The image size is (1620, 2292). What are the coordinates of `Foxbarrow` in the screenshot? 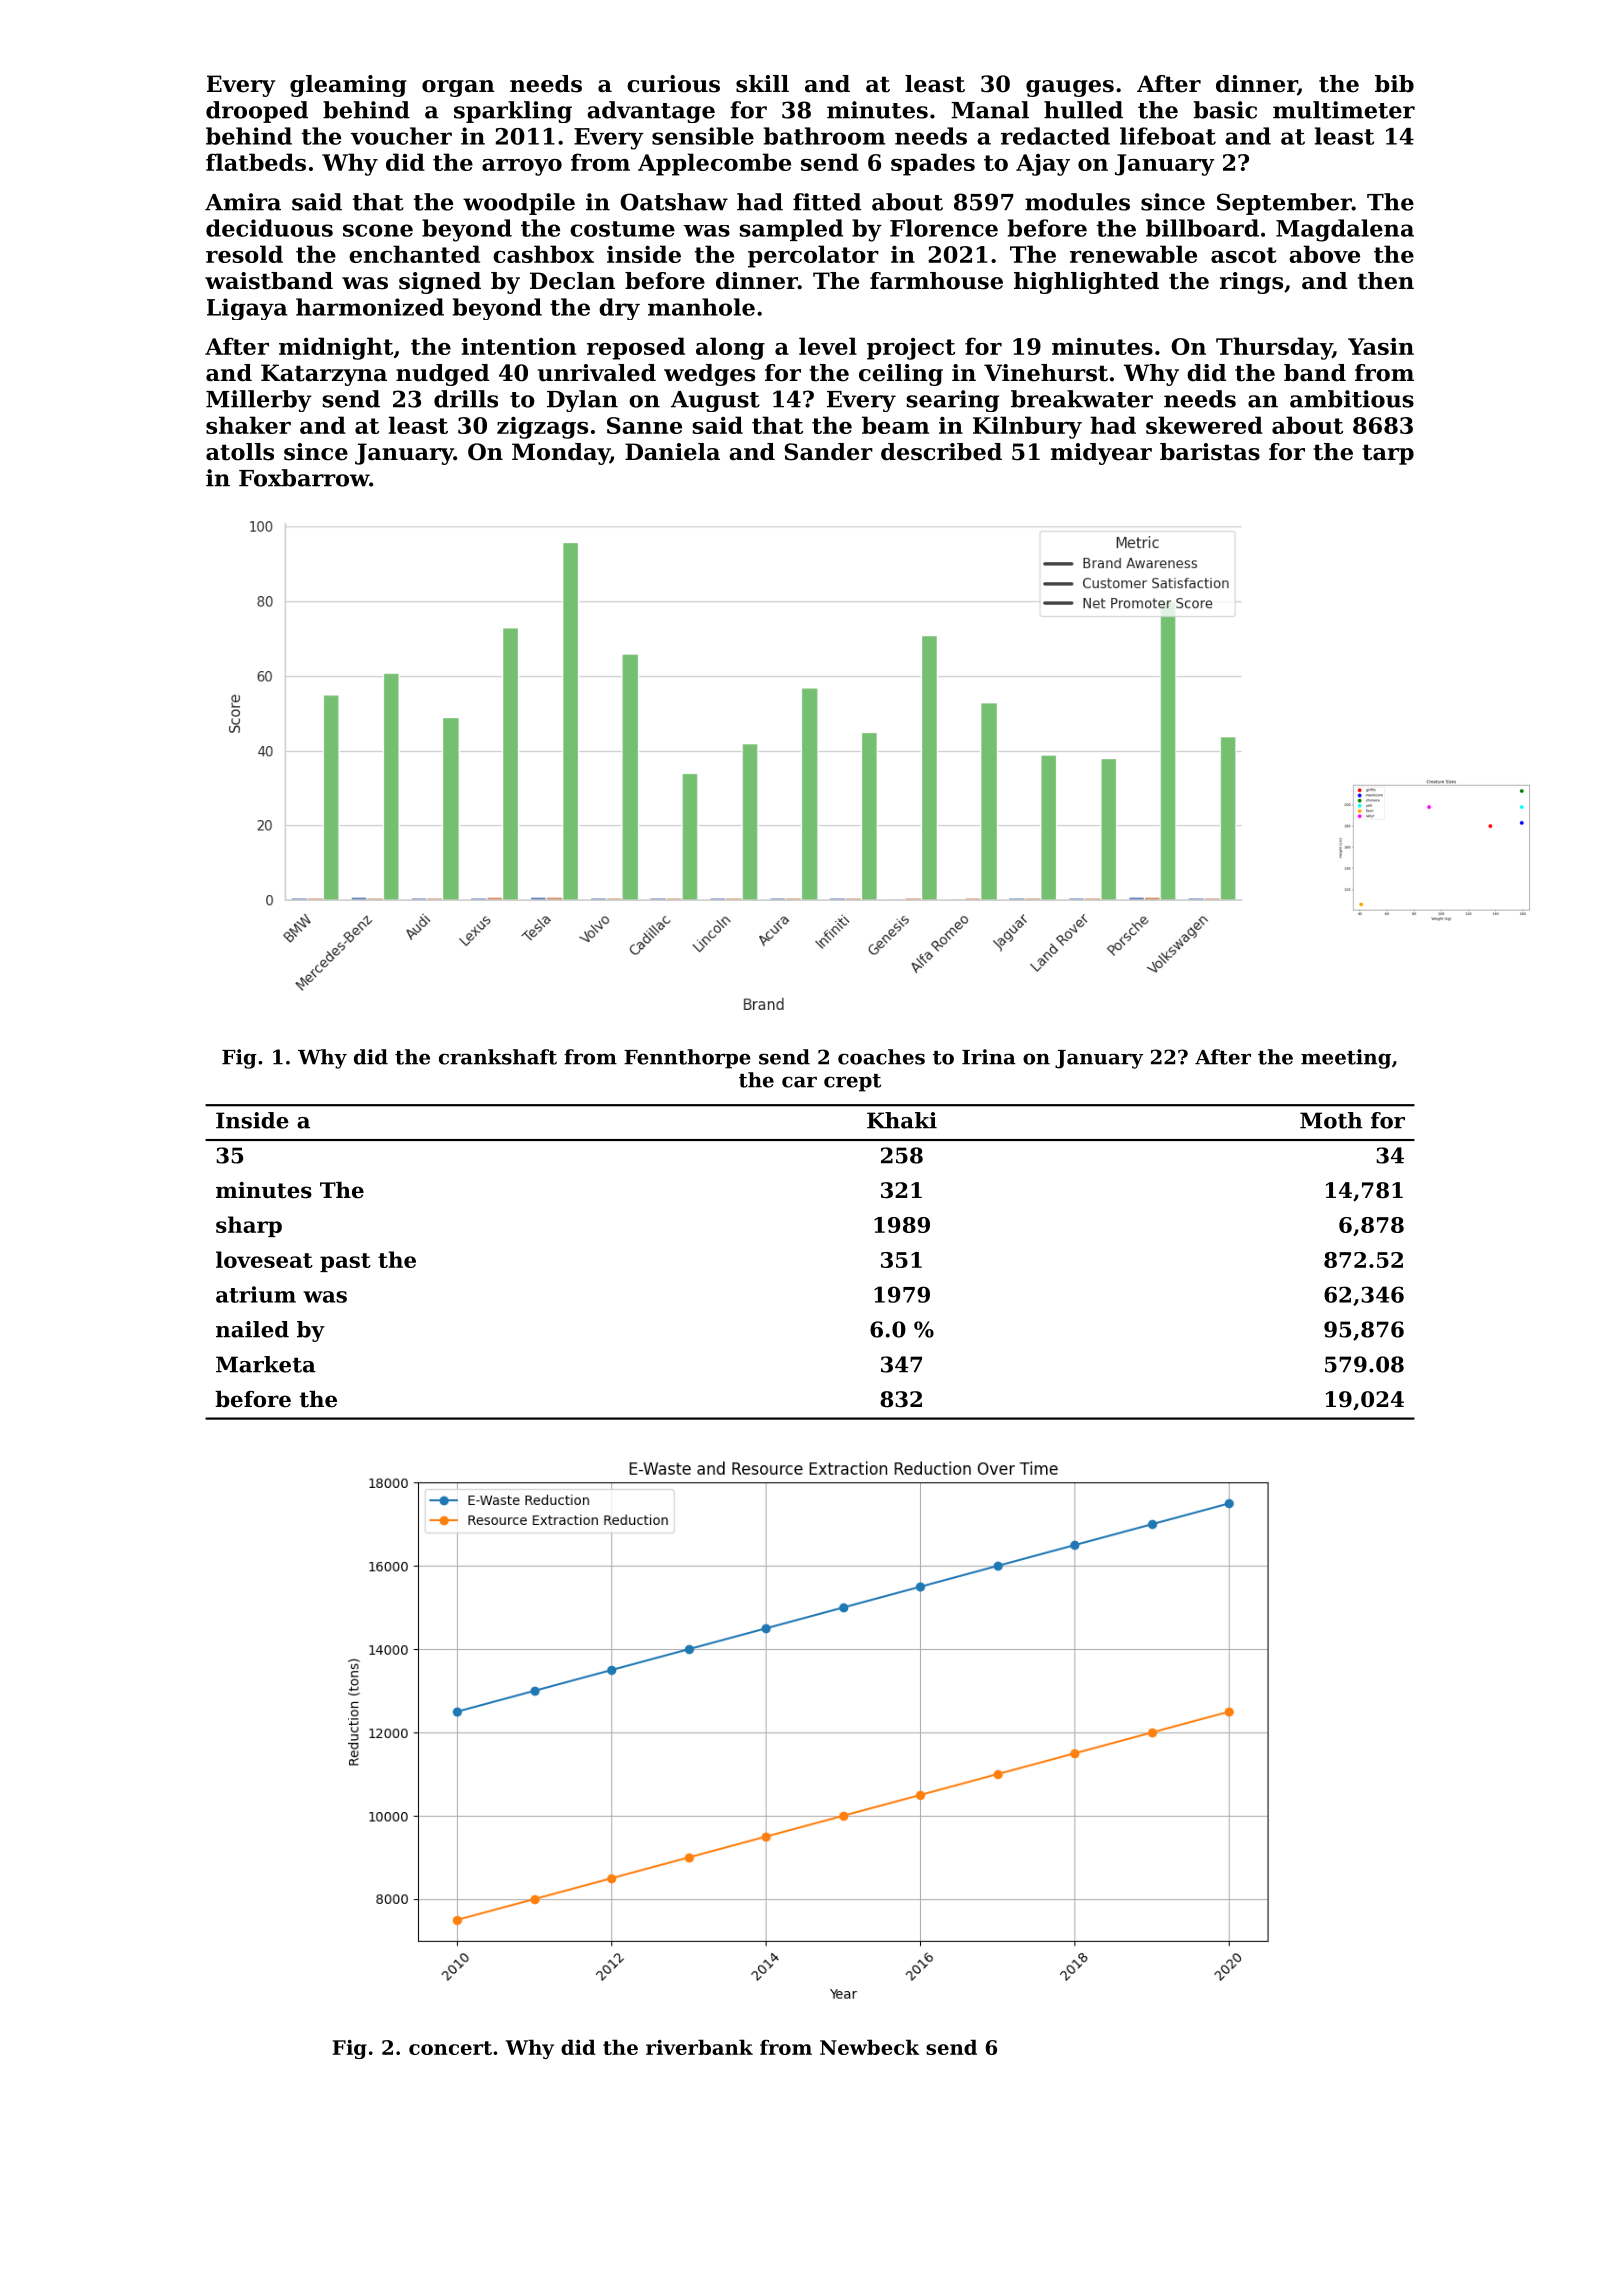 It's located at (304, 478).
